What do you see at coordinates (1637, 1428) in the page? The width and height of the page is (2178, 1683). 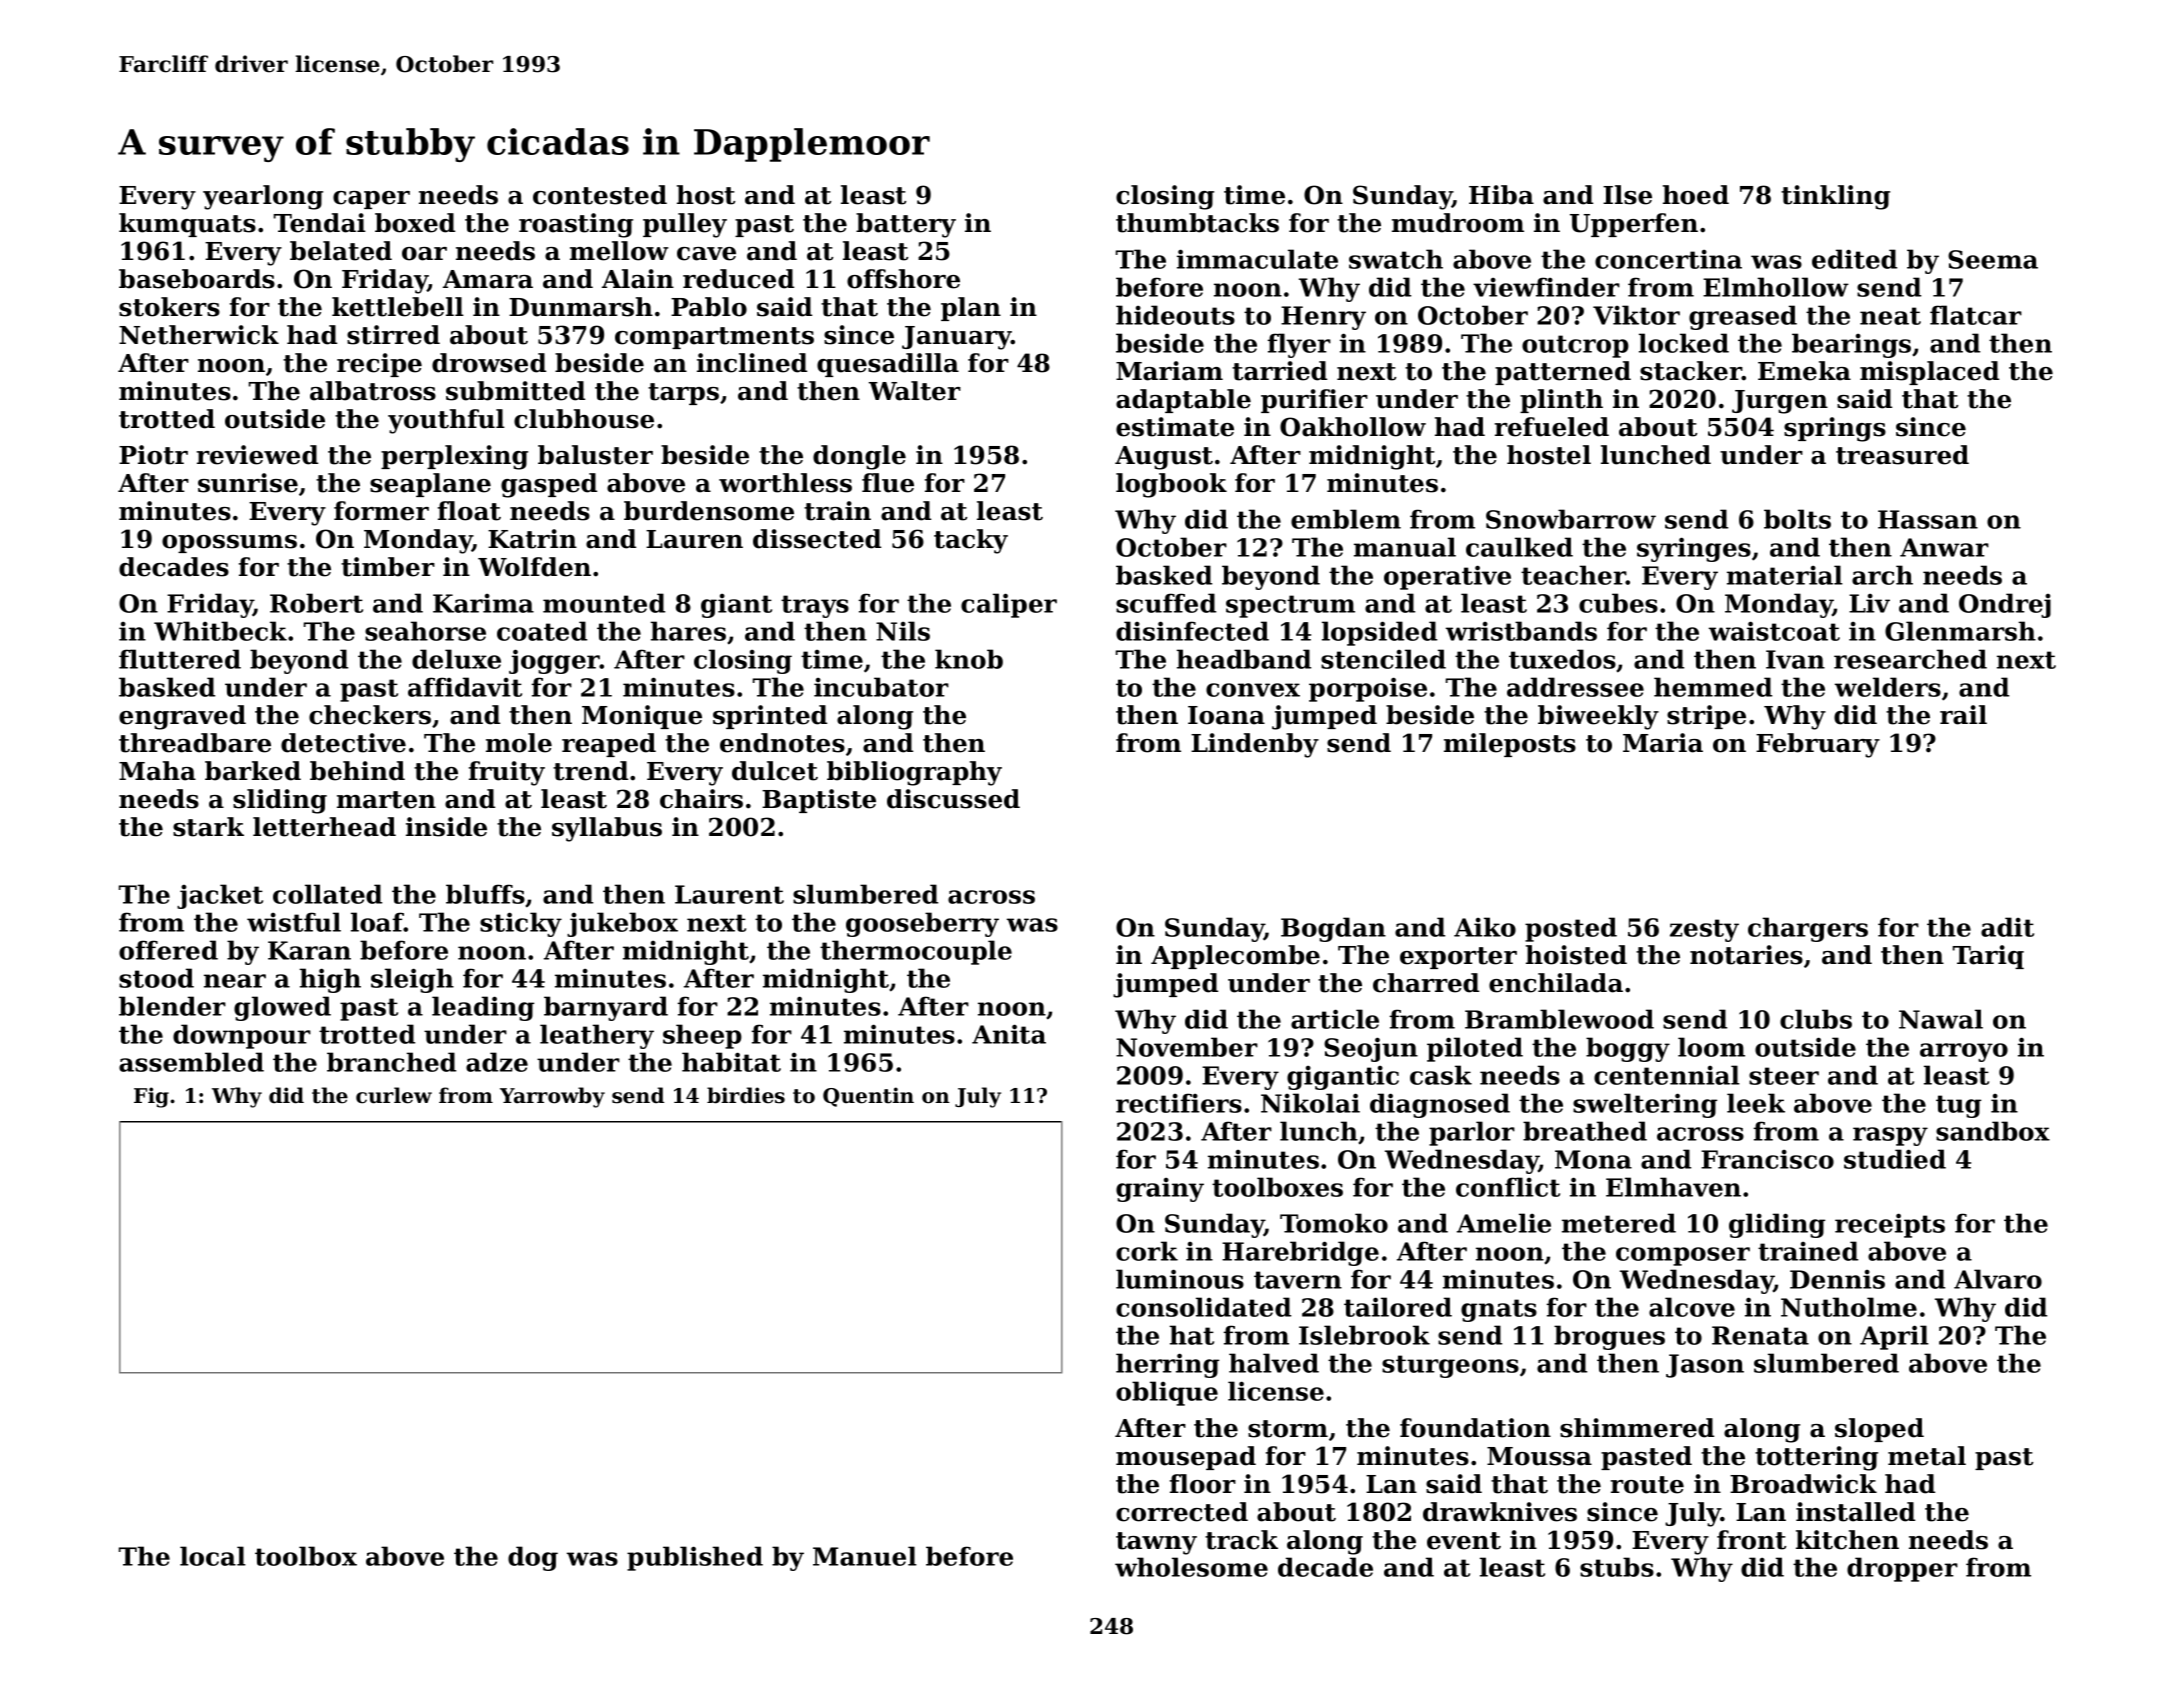 I see `shimmered` at bounding box center [1637, 1428].
